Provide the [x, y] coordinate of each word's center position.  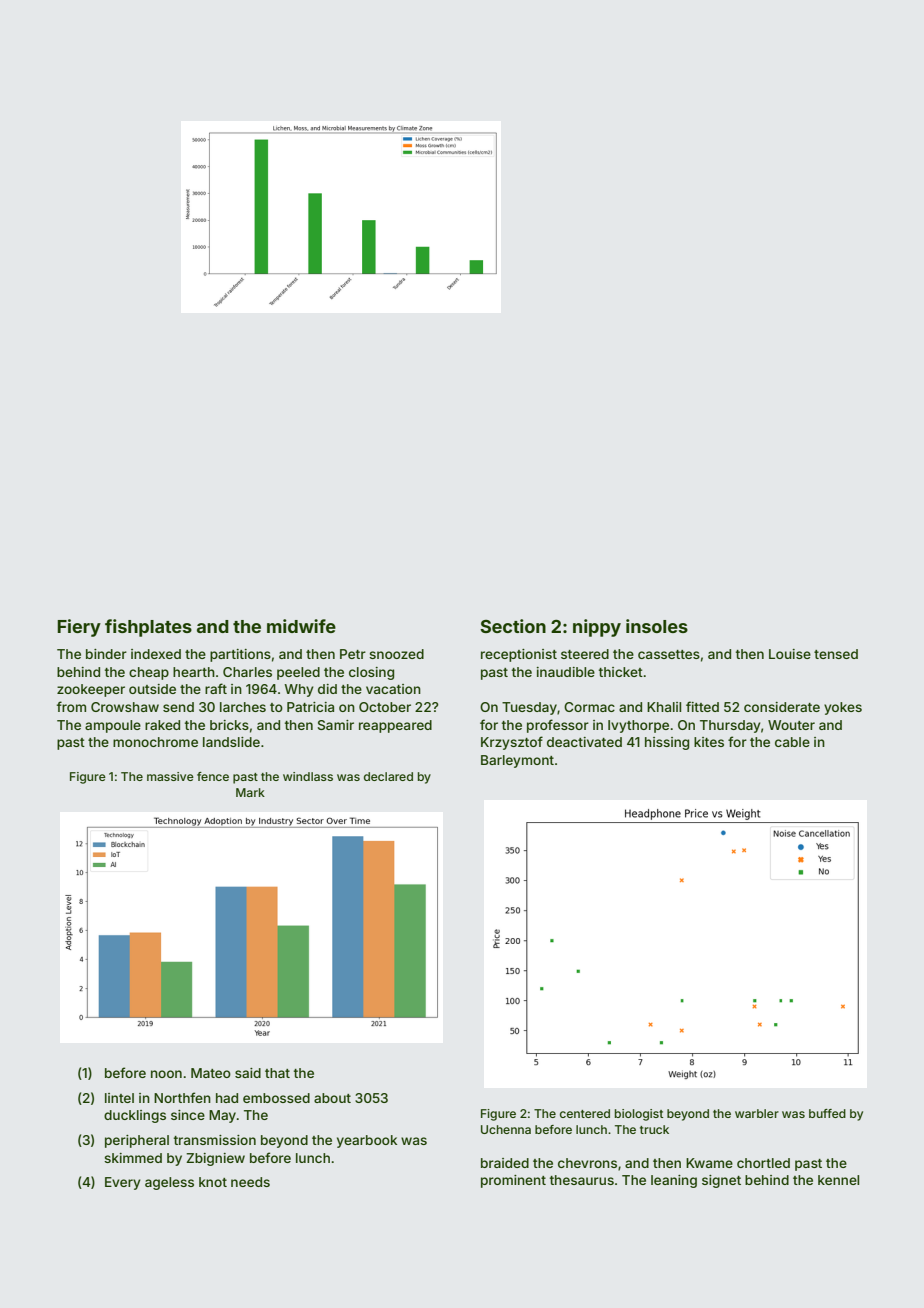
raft [216, 688]
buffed [827, 1113]
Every [123, 1183]
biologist [639, 1115]
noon [166, 1074]
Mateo [211, 1073]
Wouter [791, 725]
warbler [757, 1113]
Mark [250, 792]
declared [388, 776]
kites [709, 742]
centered [585, 1113]
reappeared [395, 726]
